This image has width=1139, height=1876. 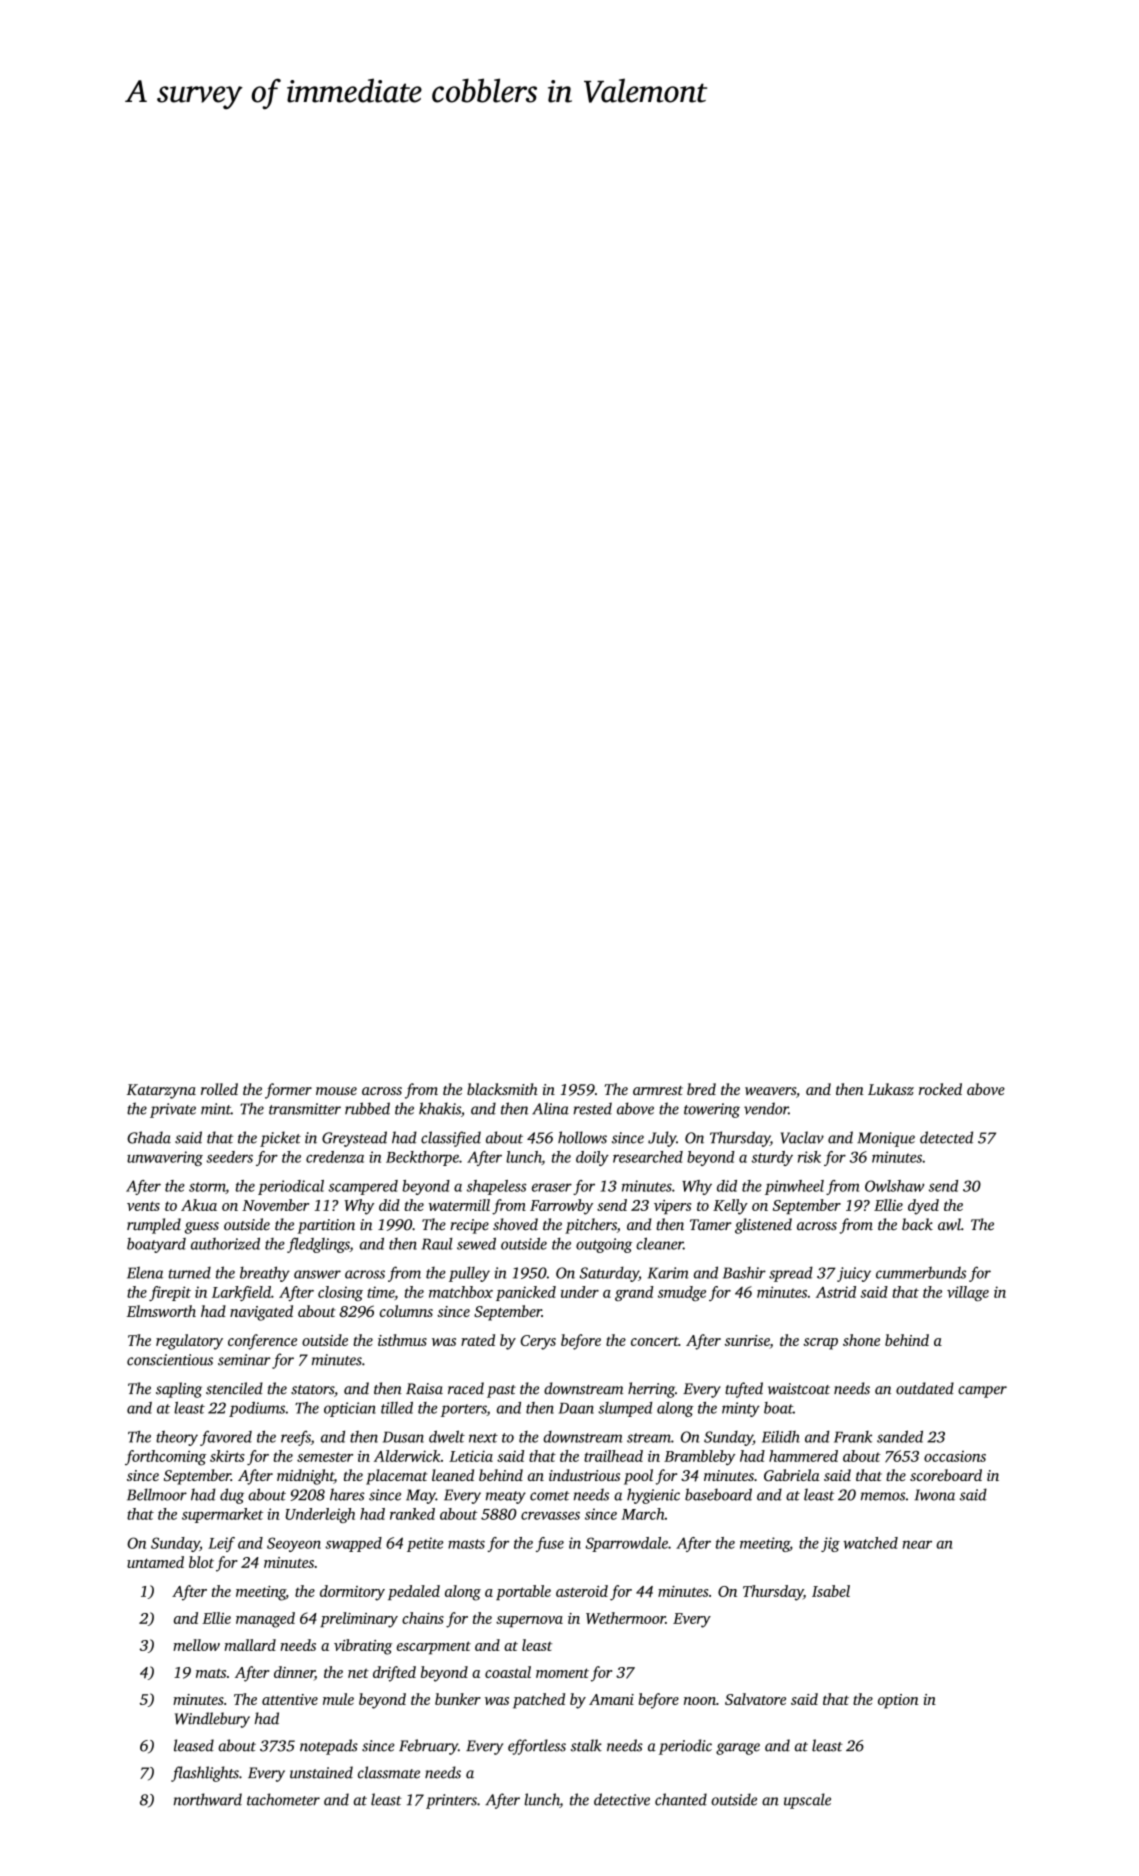 I want to click on next, so click(x=483, y=1438).
